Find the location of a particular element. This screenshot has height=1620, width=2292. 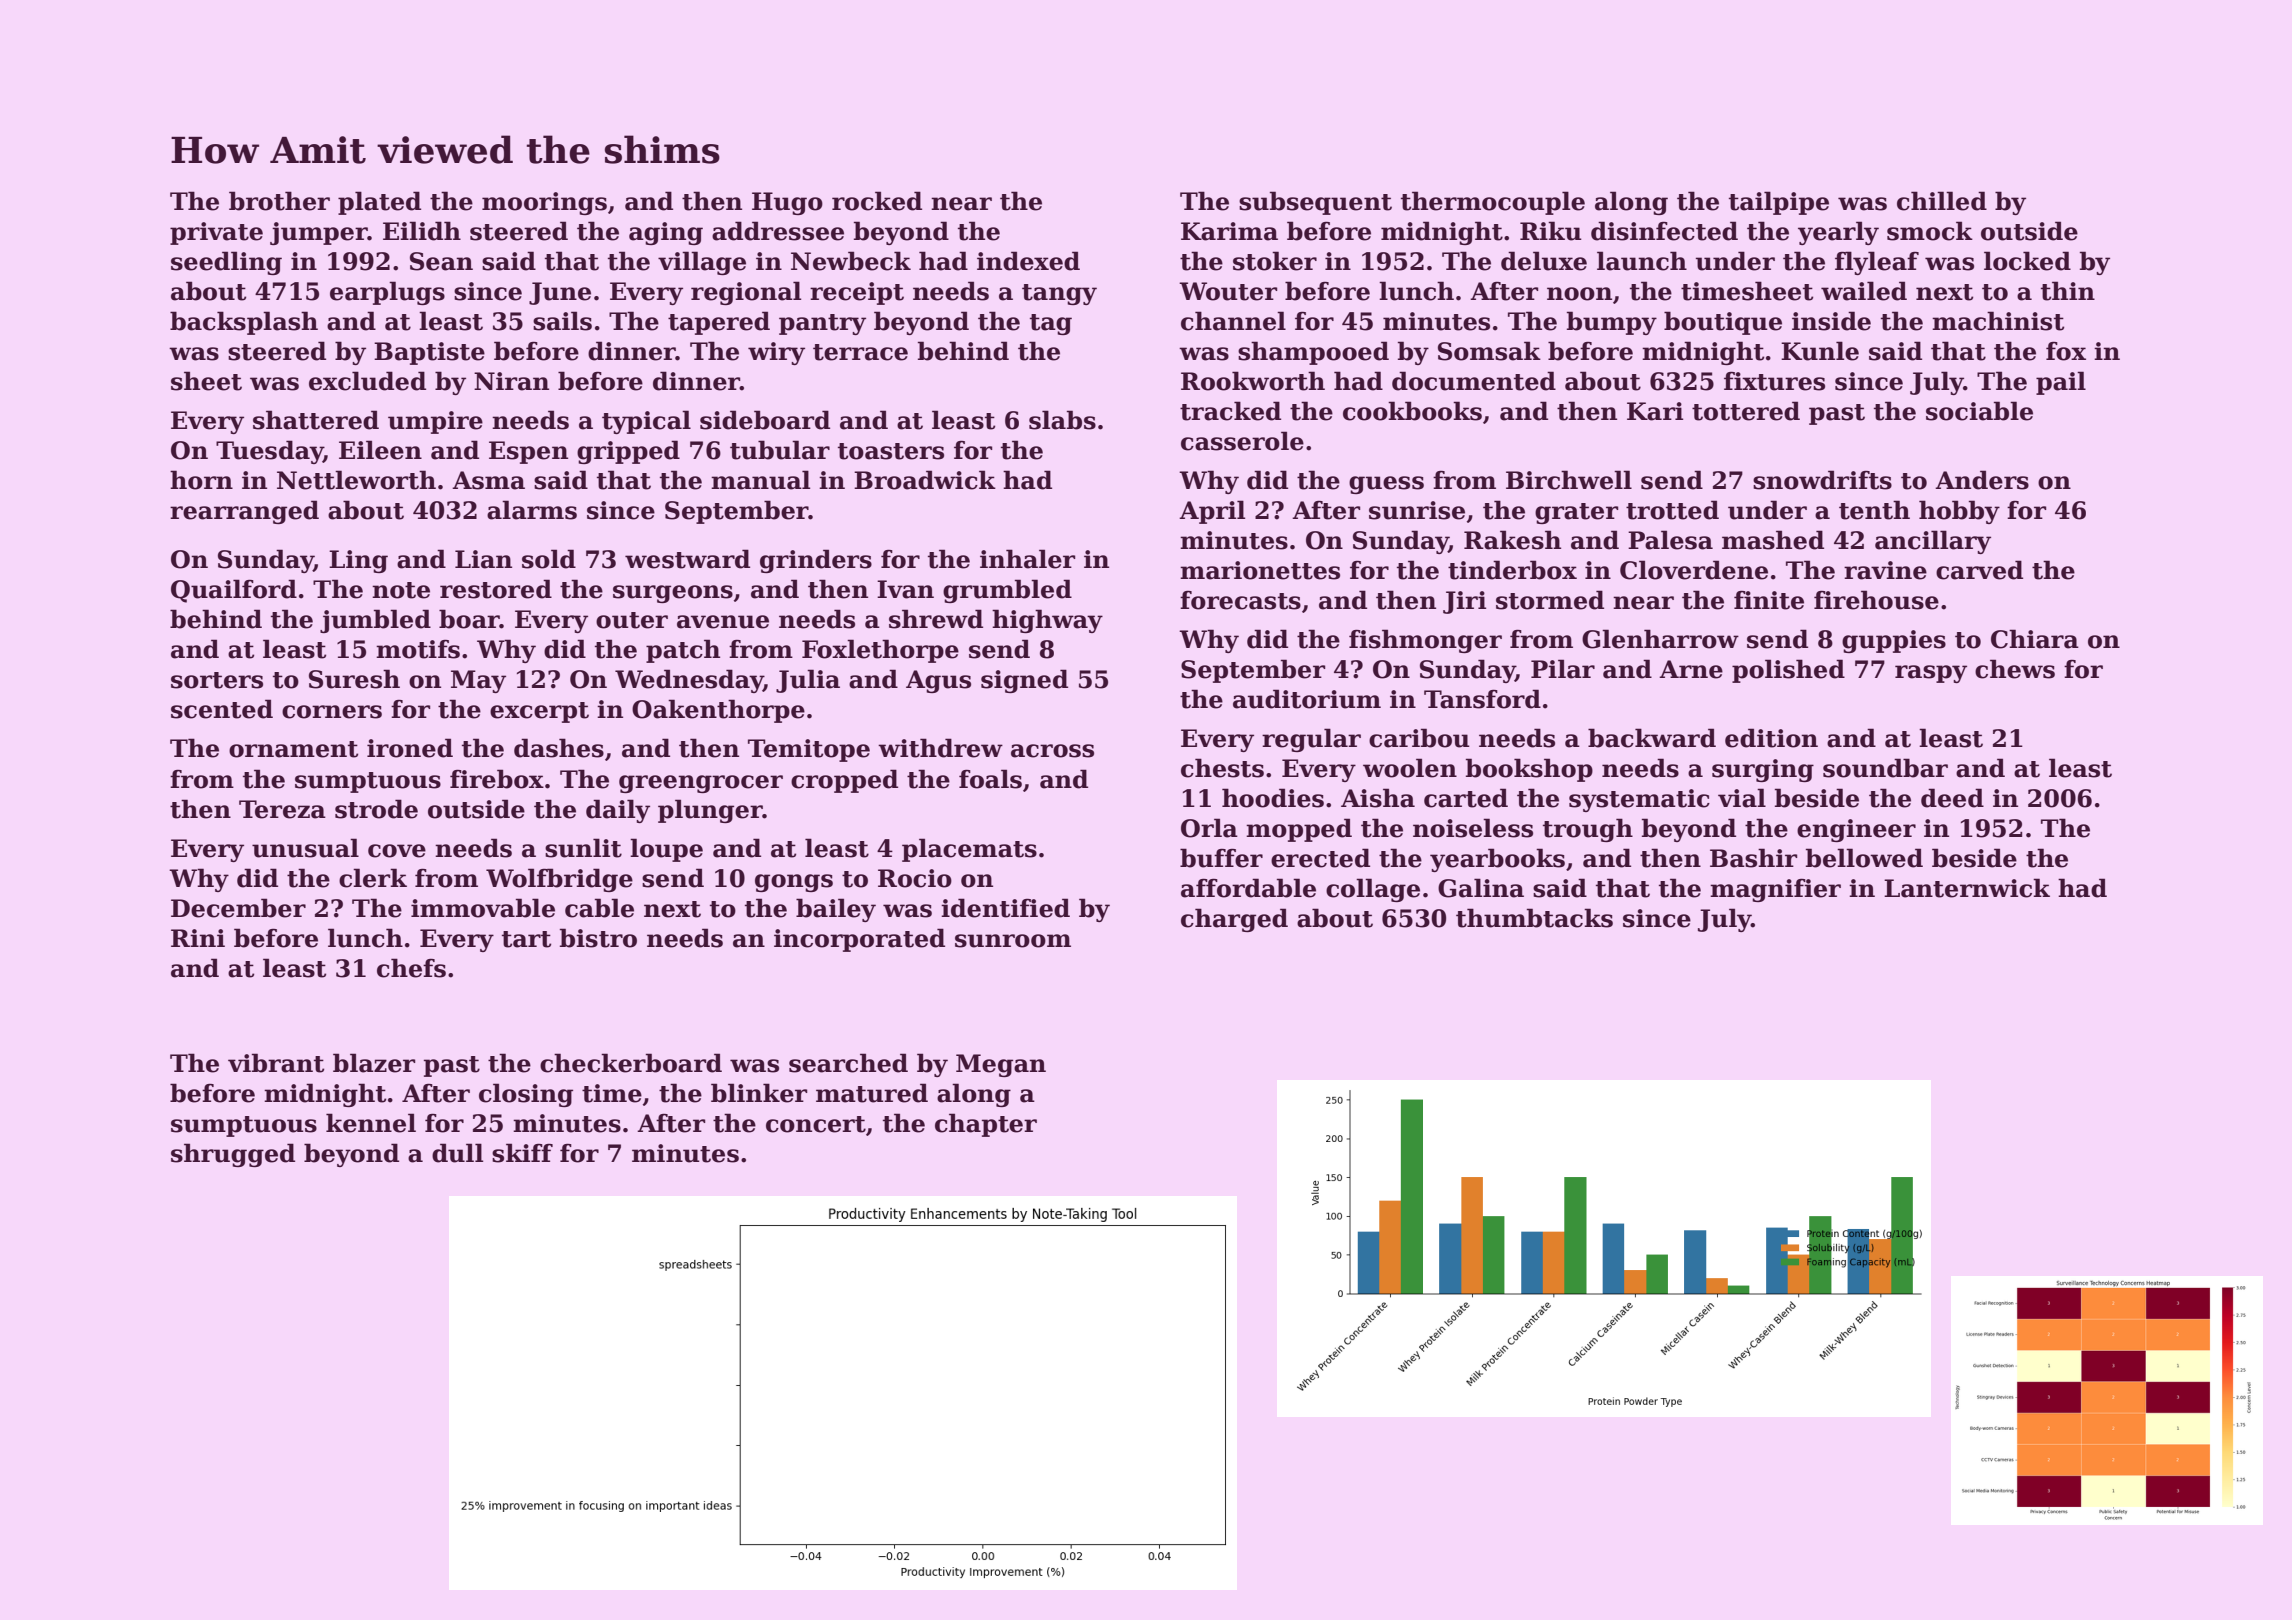

shattered is located at coordinates (316, 420).
